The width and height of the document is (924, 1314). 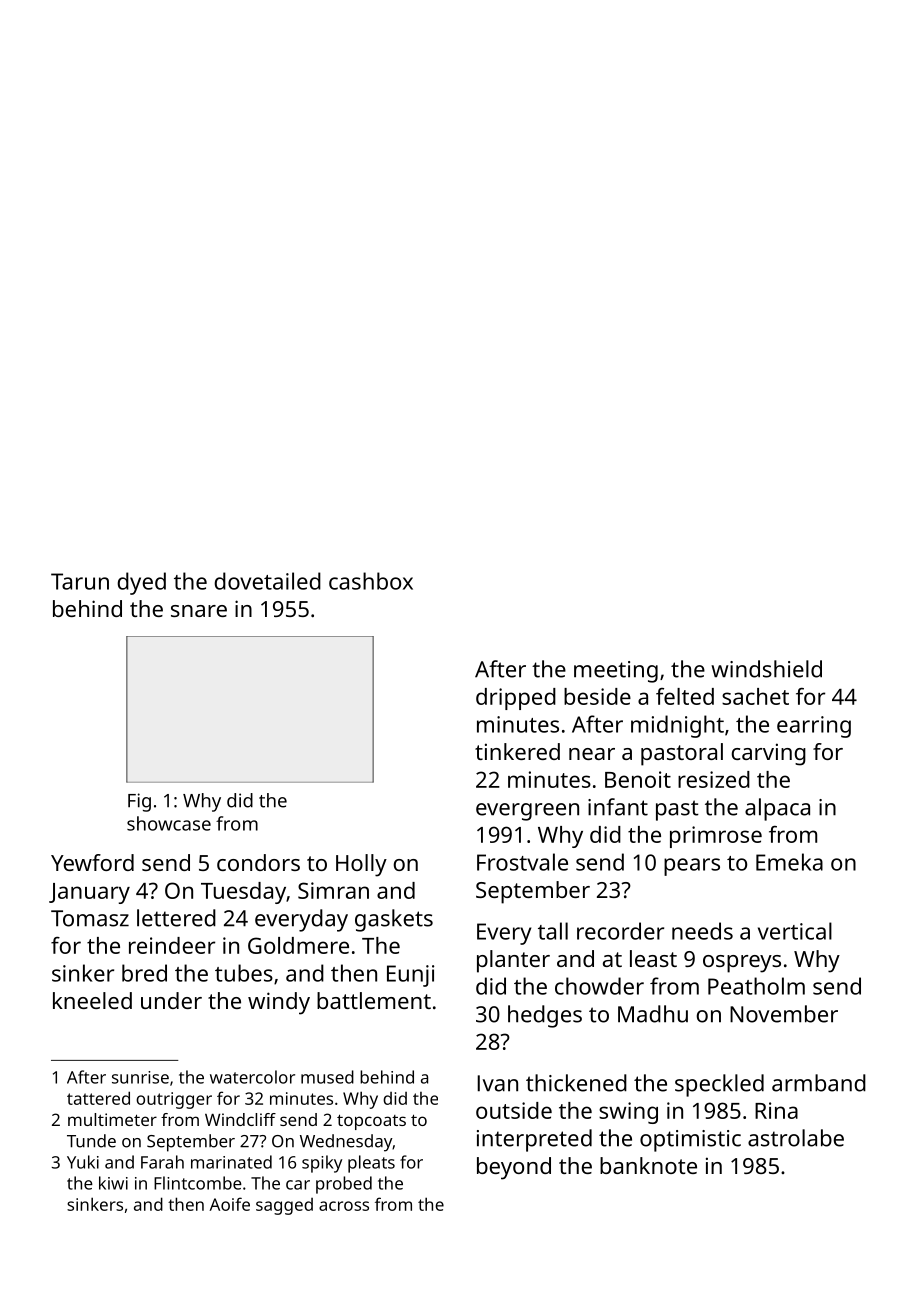 What do you see at coordinates (371, 581) in the document?
I see `cashbox` at bounding box center [371, 581].
